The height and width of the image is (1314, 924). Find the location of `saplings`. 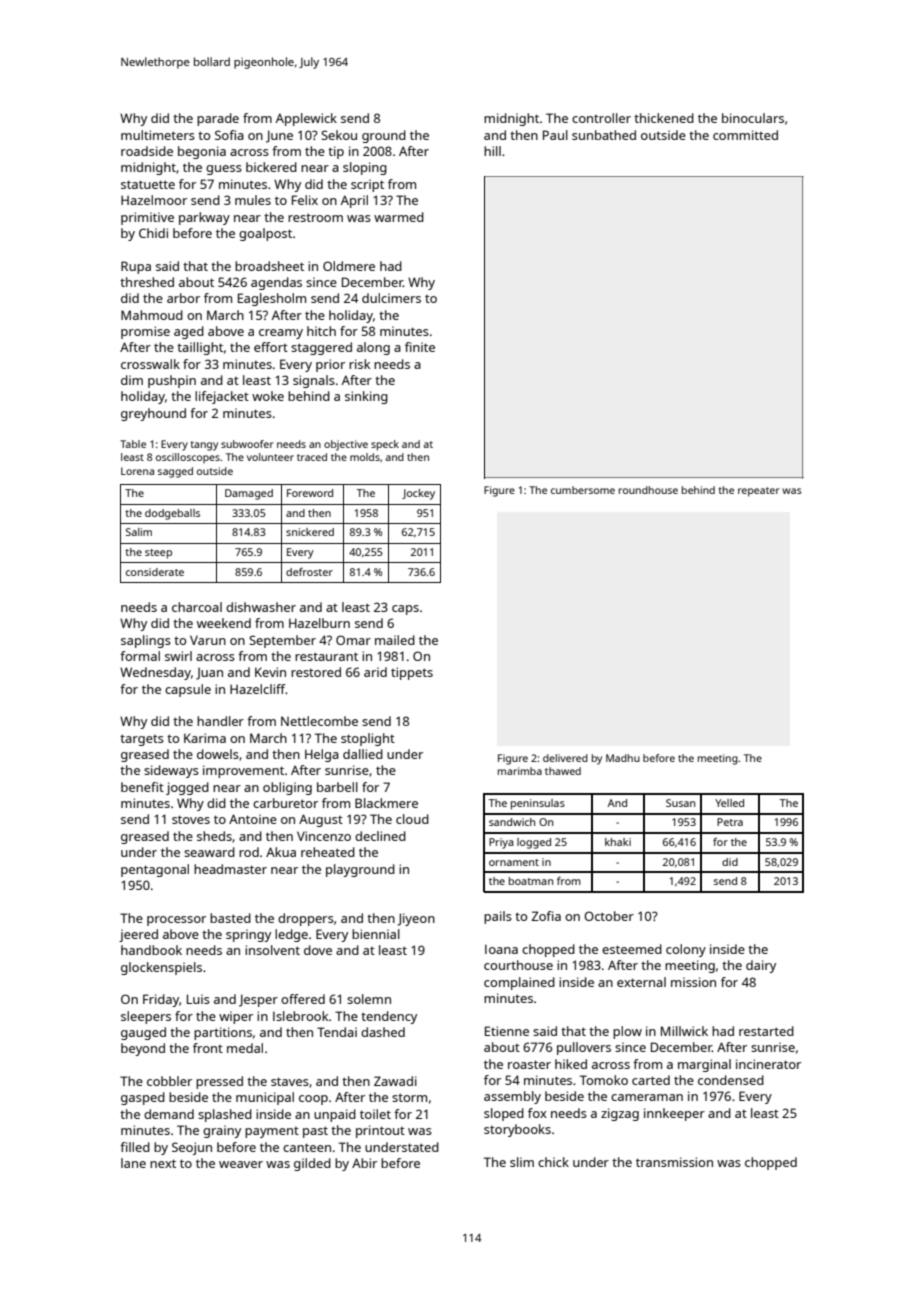

saplings is located at coordinates (146, 641).
